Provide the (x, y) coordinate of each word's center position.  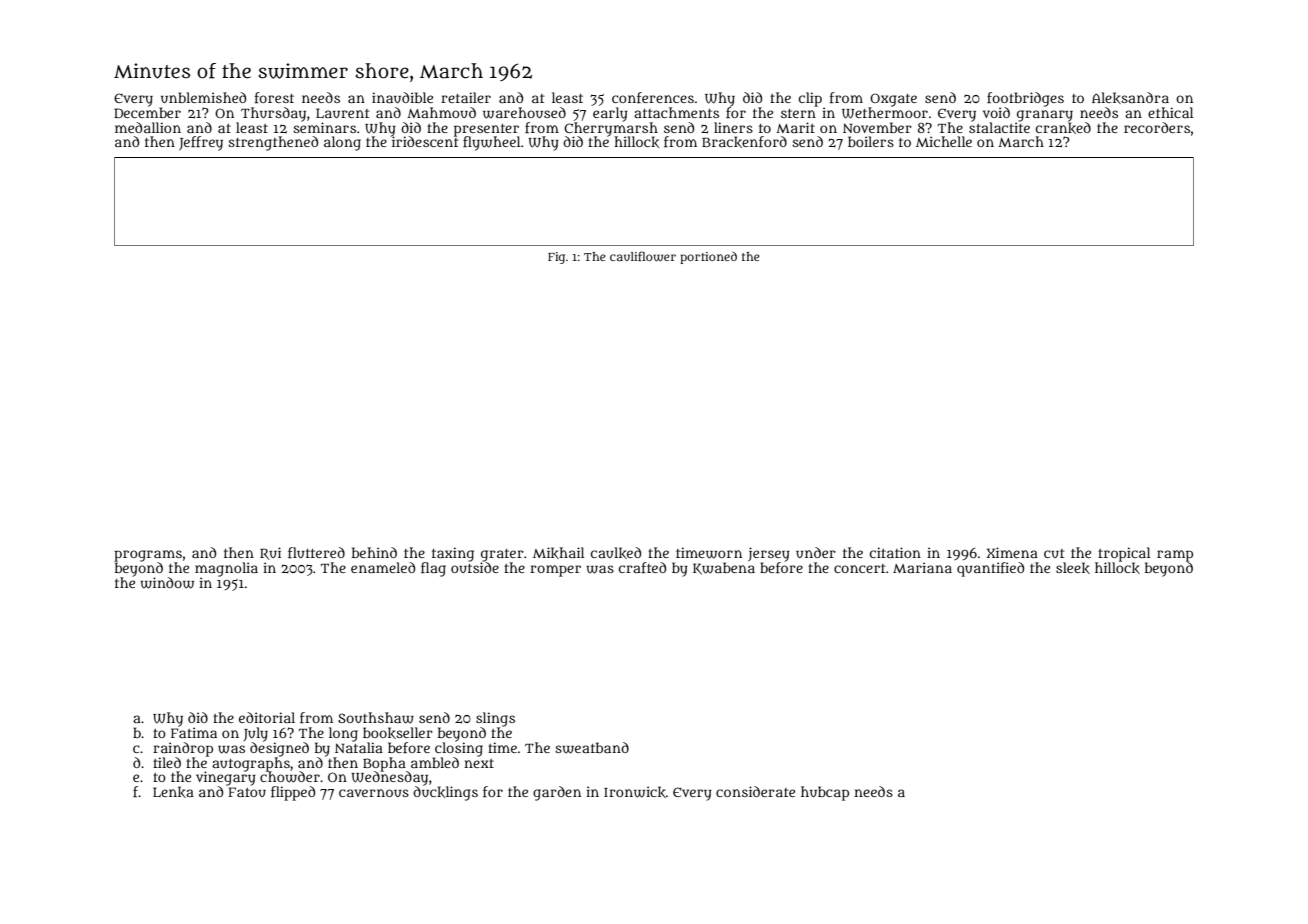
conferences (653, 97)
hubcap (825, 793)
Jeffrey (201, 143)
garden (557, 793)
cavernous (374, 793)
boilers (871, 141)
